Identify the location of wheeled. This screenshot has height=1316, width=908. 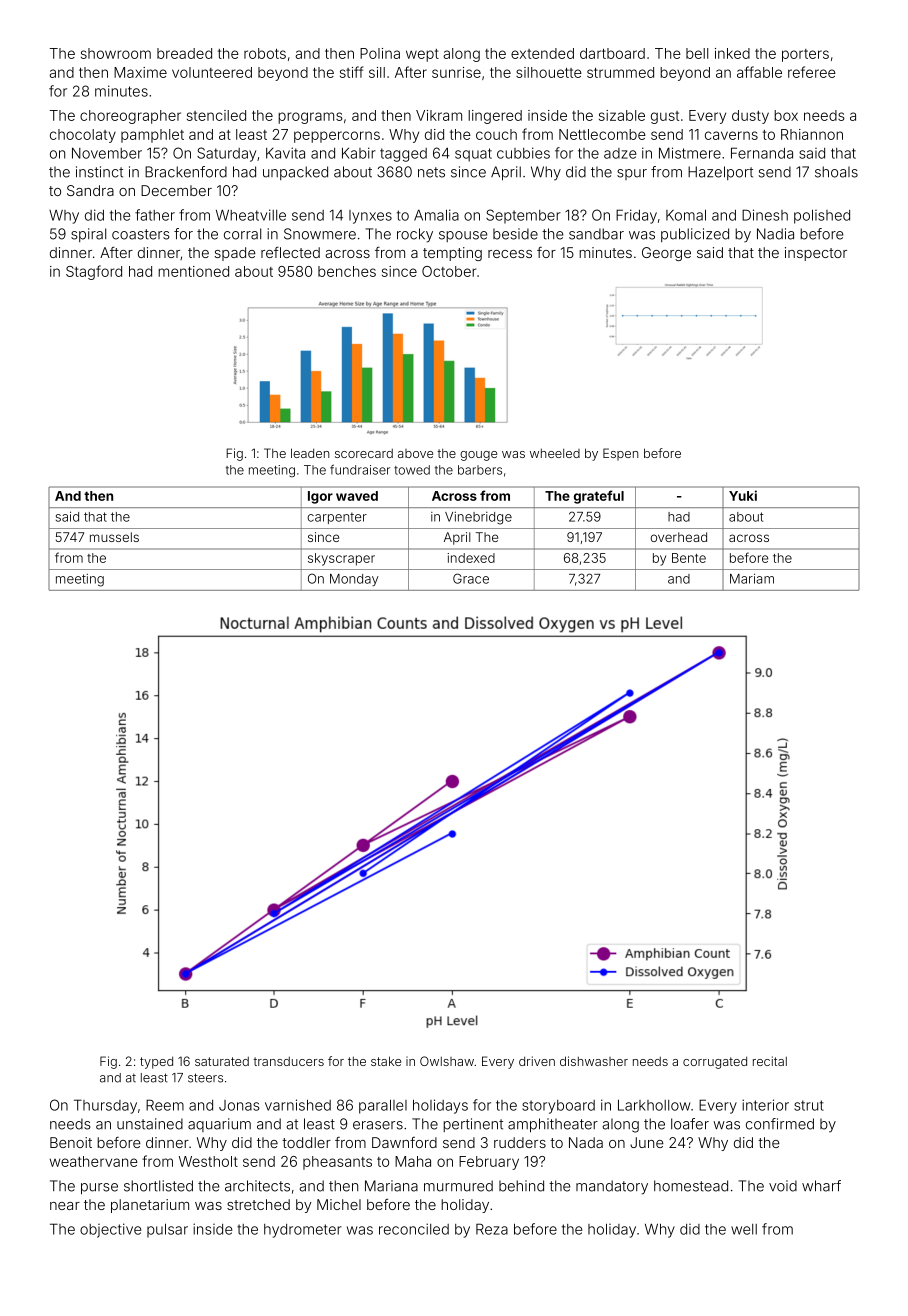
(555, 453).
